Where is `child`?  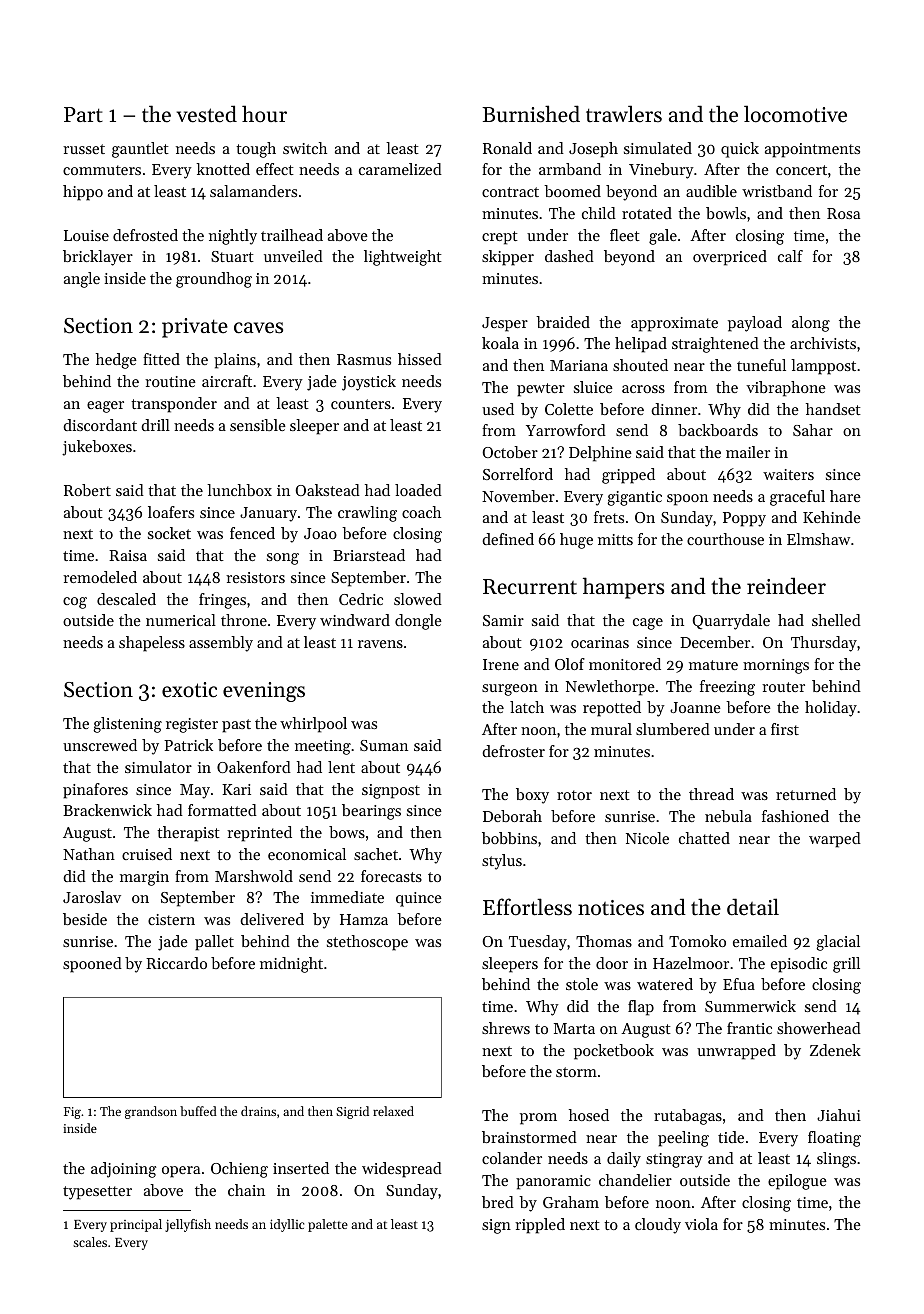
child is located at coordinates (599, 213).
